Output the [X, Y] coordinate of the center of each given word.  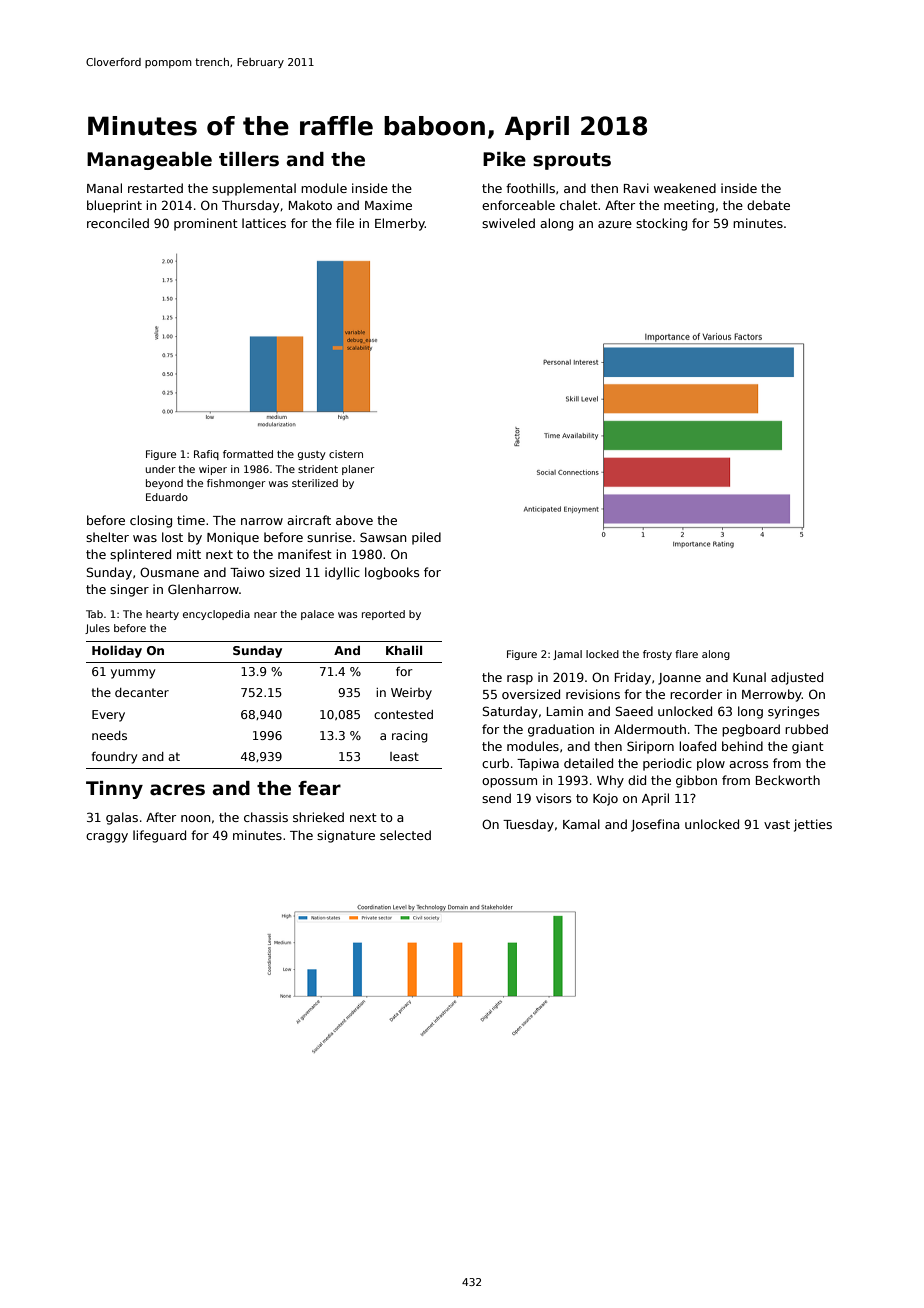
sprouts [572, 161]
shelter [107, 537]
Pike [504, 159]
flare [686, 654]
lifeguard [159, 836]
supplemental [254, 189]
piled [426, 538]
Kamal [581, 824]
